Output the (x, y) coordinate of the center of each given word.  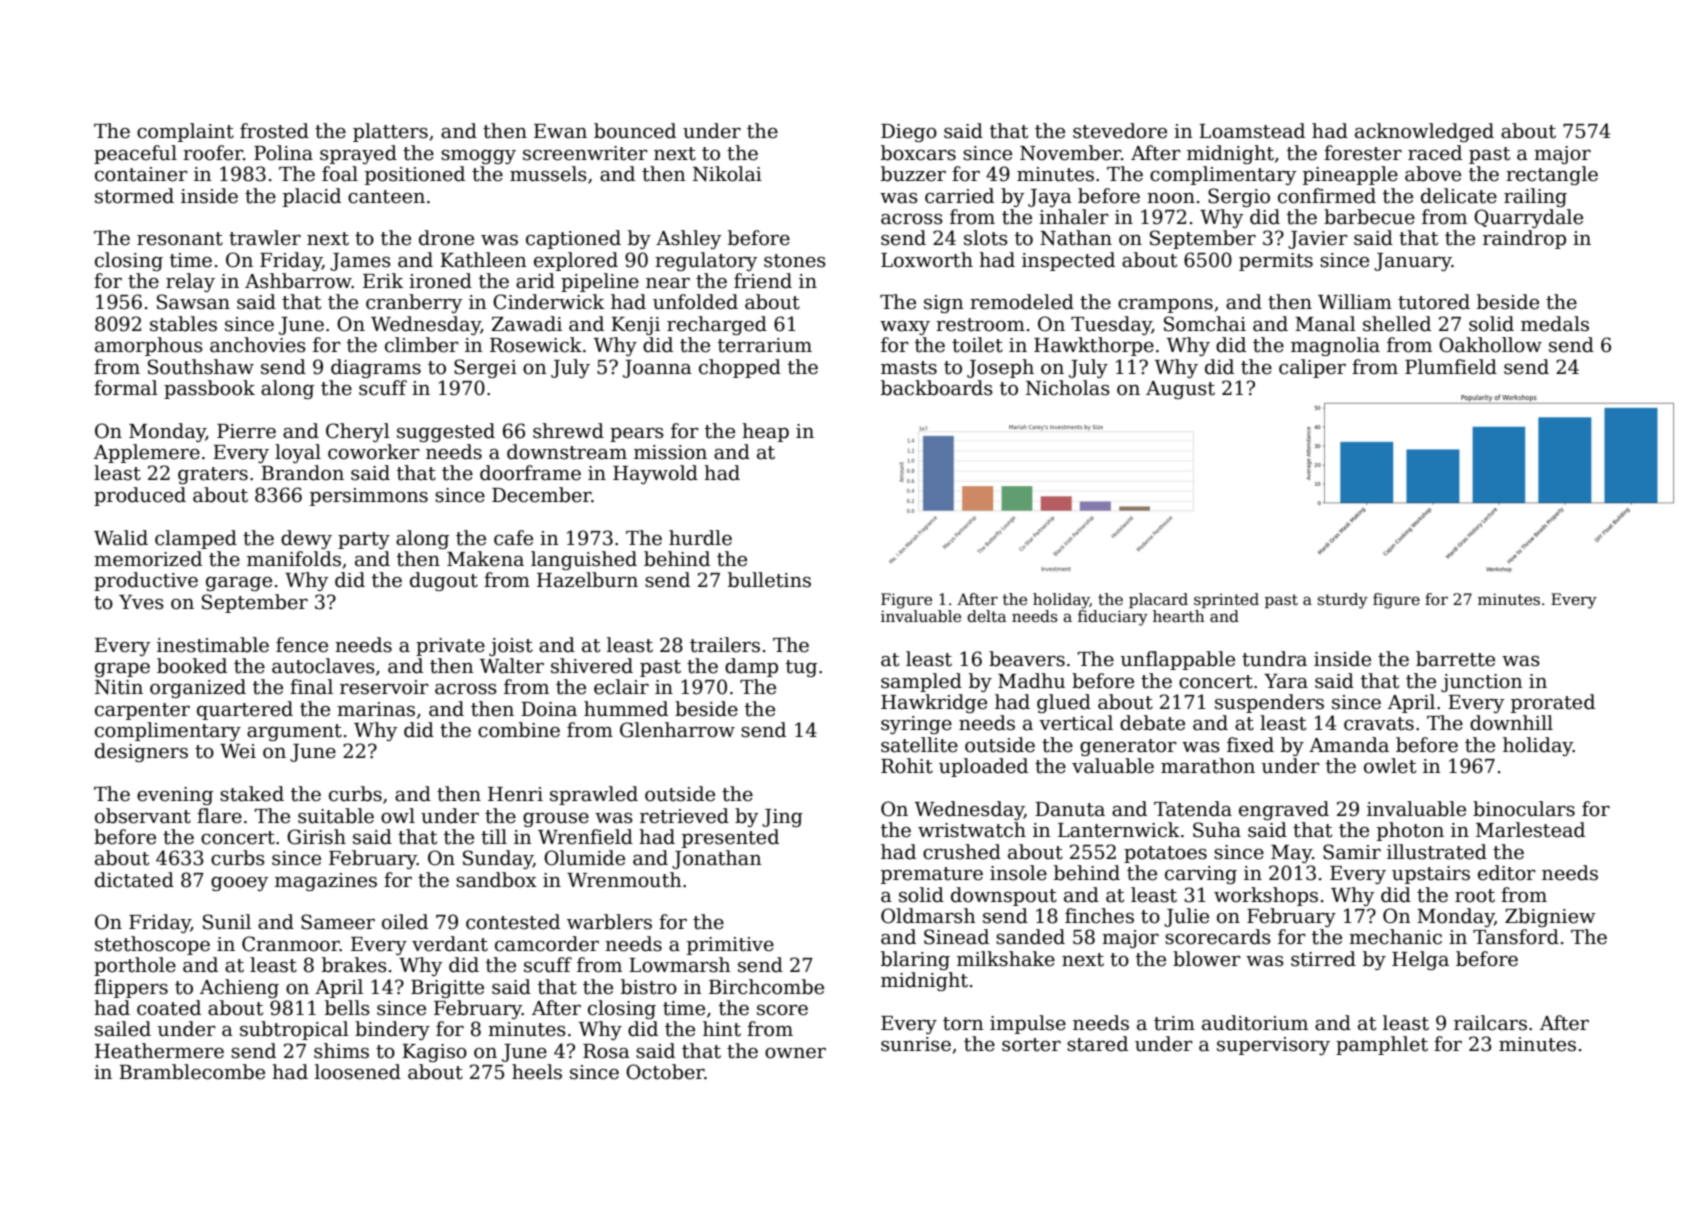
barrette (1455, 659)
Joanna (657, 369)
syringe (916, 725)
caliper (1312, 368)
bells (347, 1008)
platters (390, 132)
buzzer (913, 174)
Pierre (246, 431)
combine (519, 730)
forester (1363, 153)
